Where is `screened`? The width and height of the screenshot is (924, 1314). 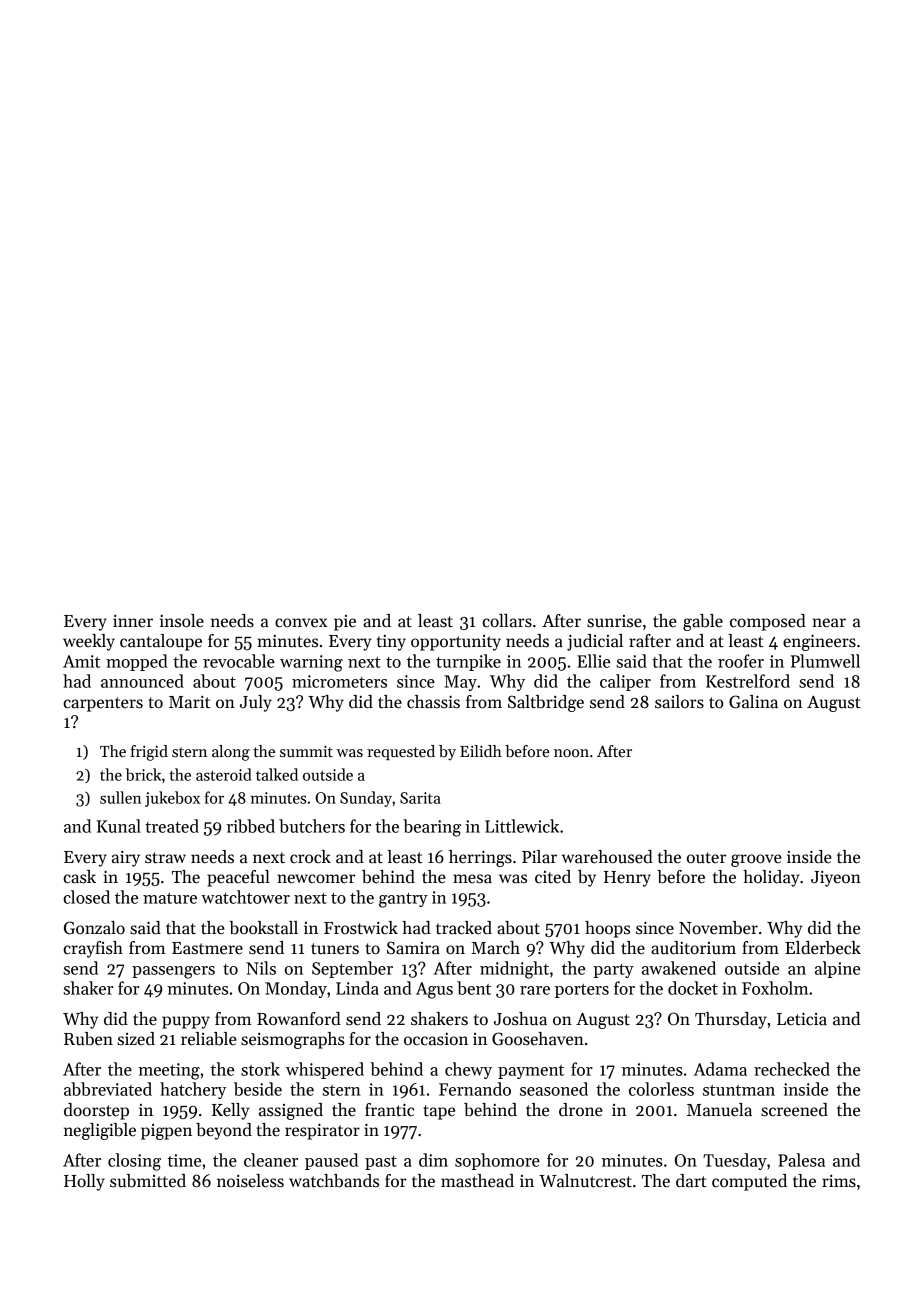 screened is located at coordinates (794, 1110).
